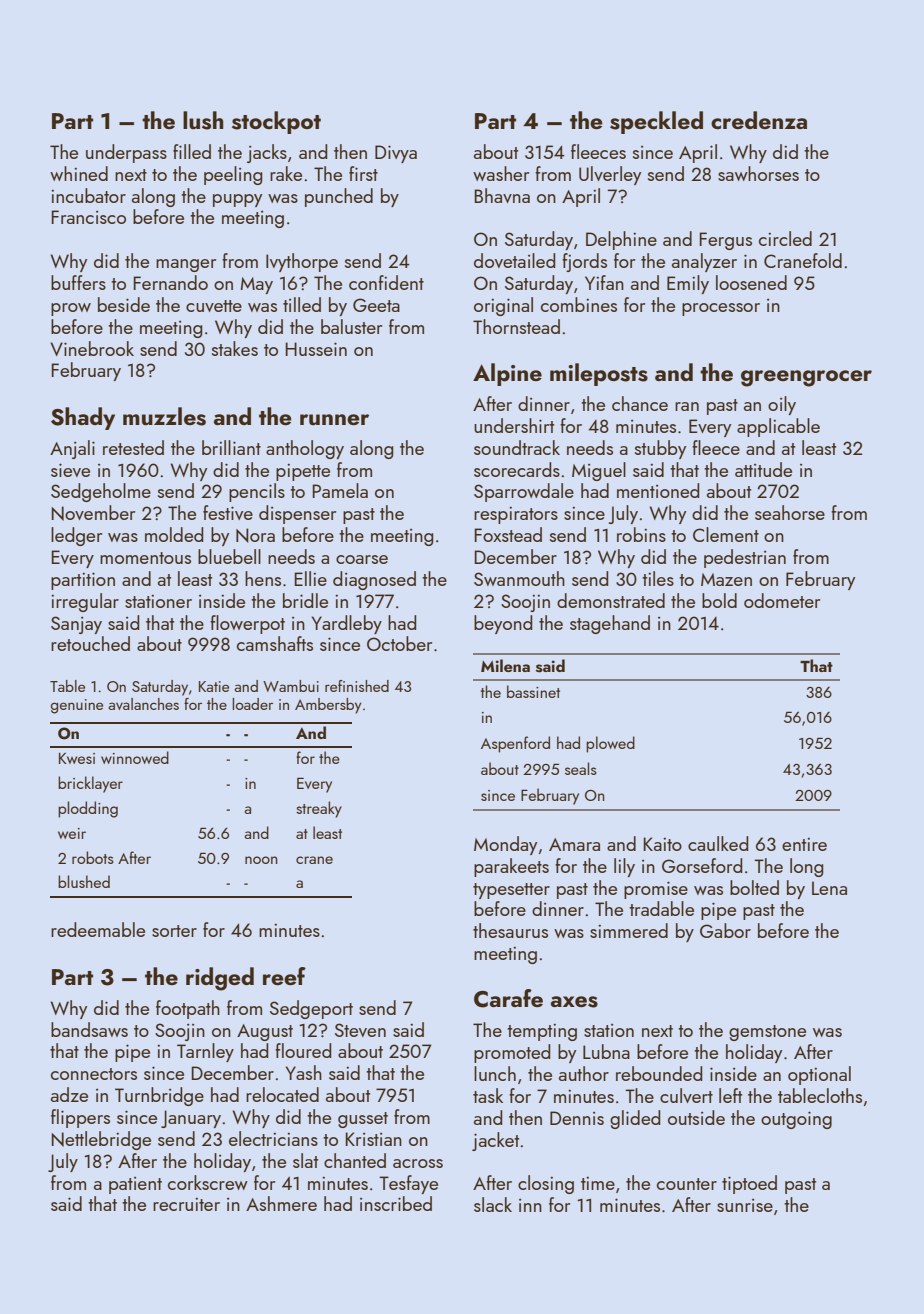  I want to click on sawhorses, so click(758, 173).
